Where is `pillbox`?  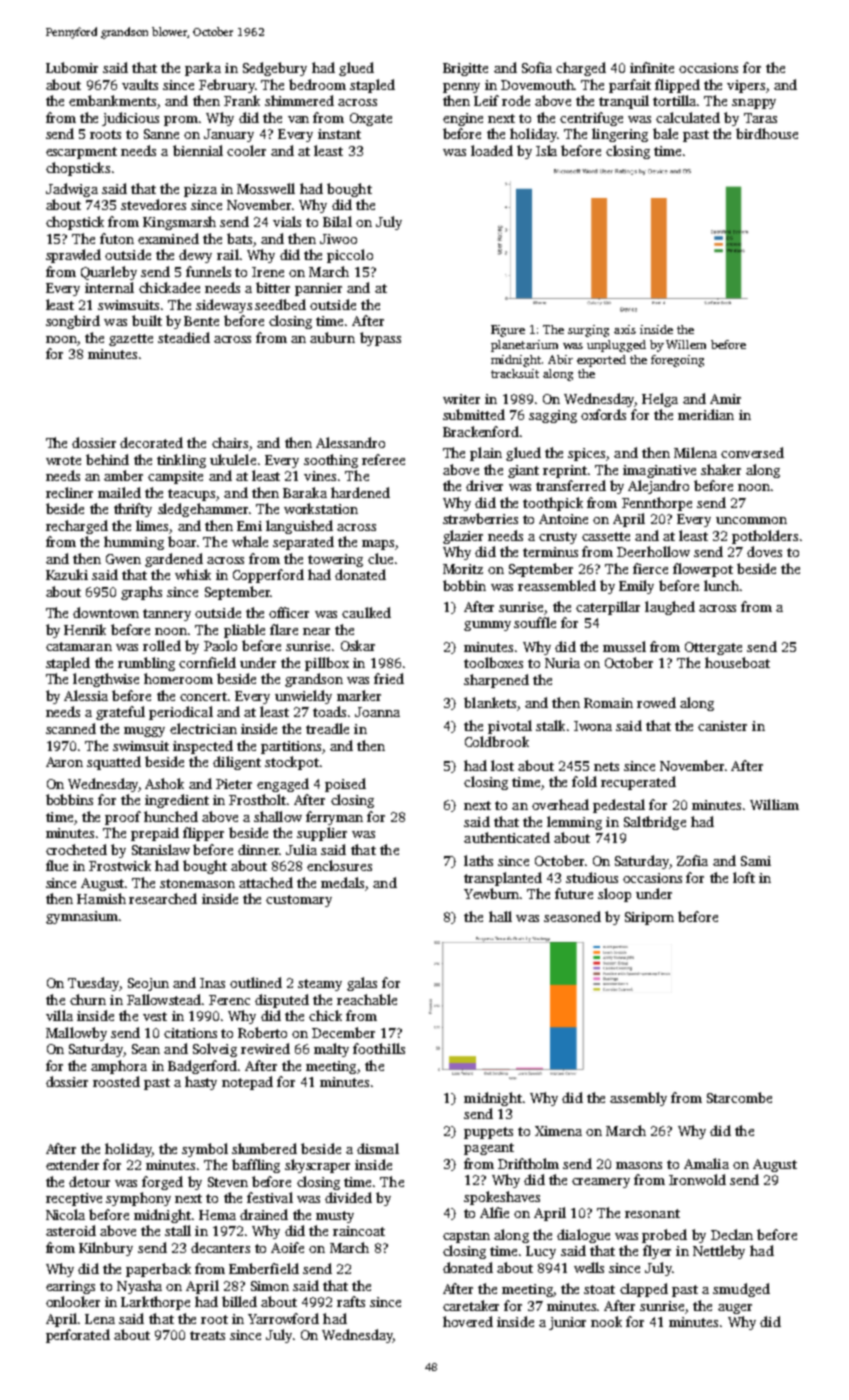
pillbox is located at coordinates (327, 664).
